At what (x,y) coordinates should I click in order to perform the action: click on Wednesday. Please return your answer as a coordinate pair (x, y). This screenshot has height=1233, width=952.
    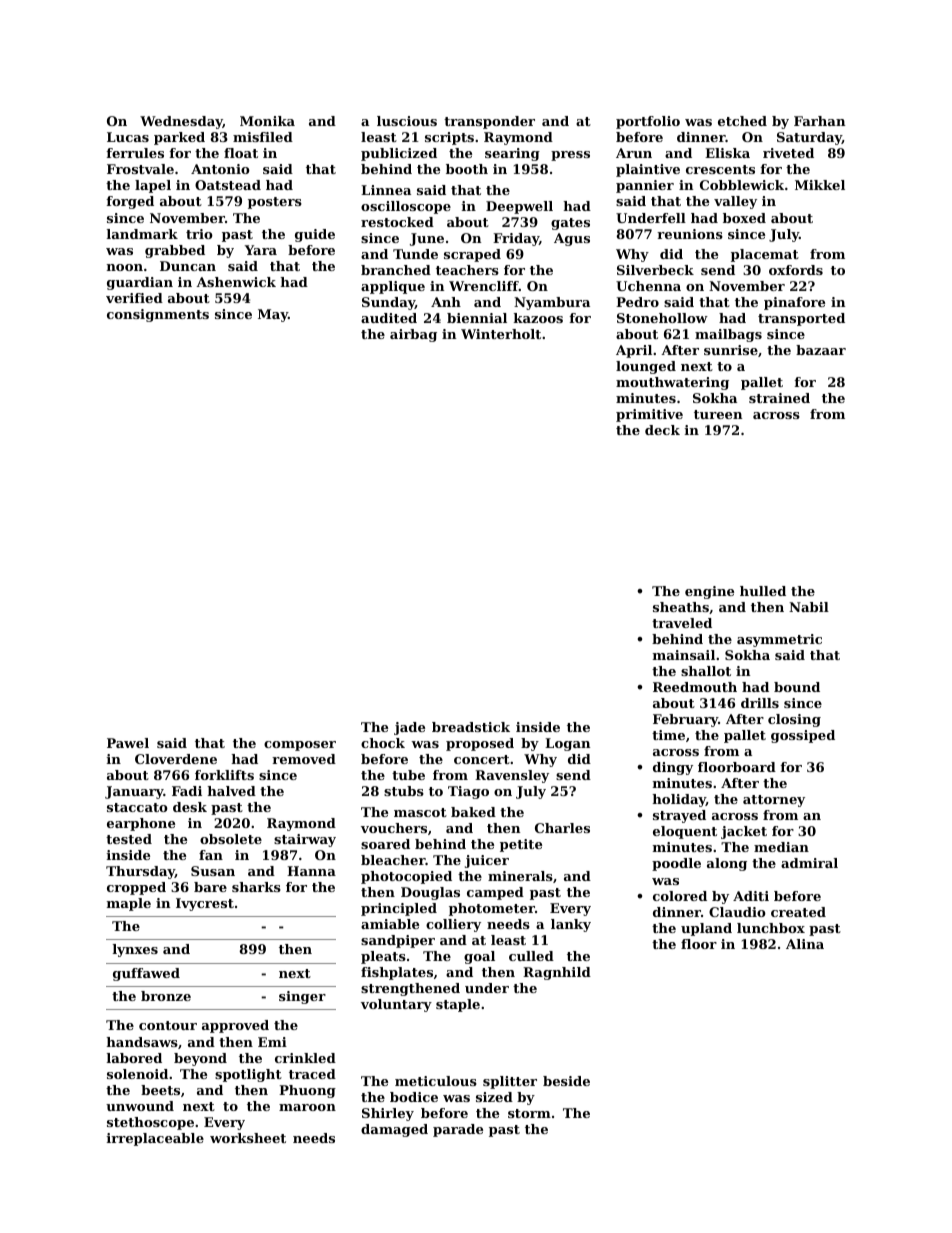
    Looking at the image, I should click on (181, 122).
